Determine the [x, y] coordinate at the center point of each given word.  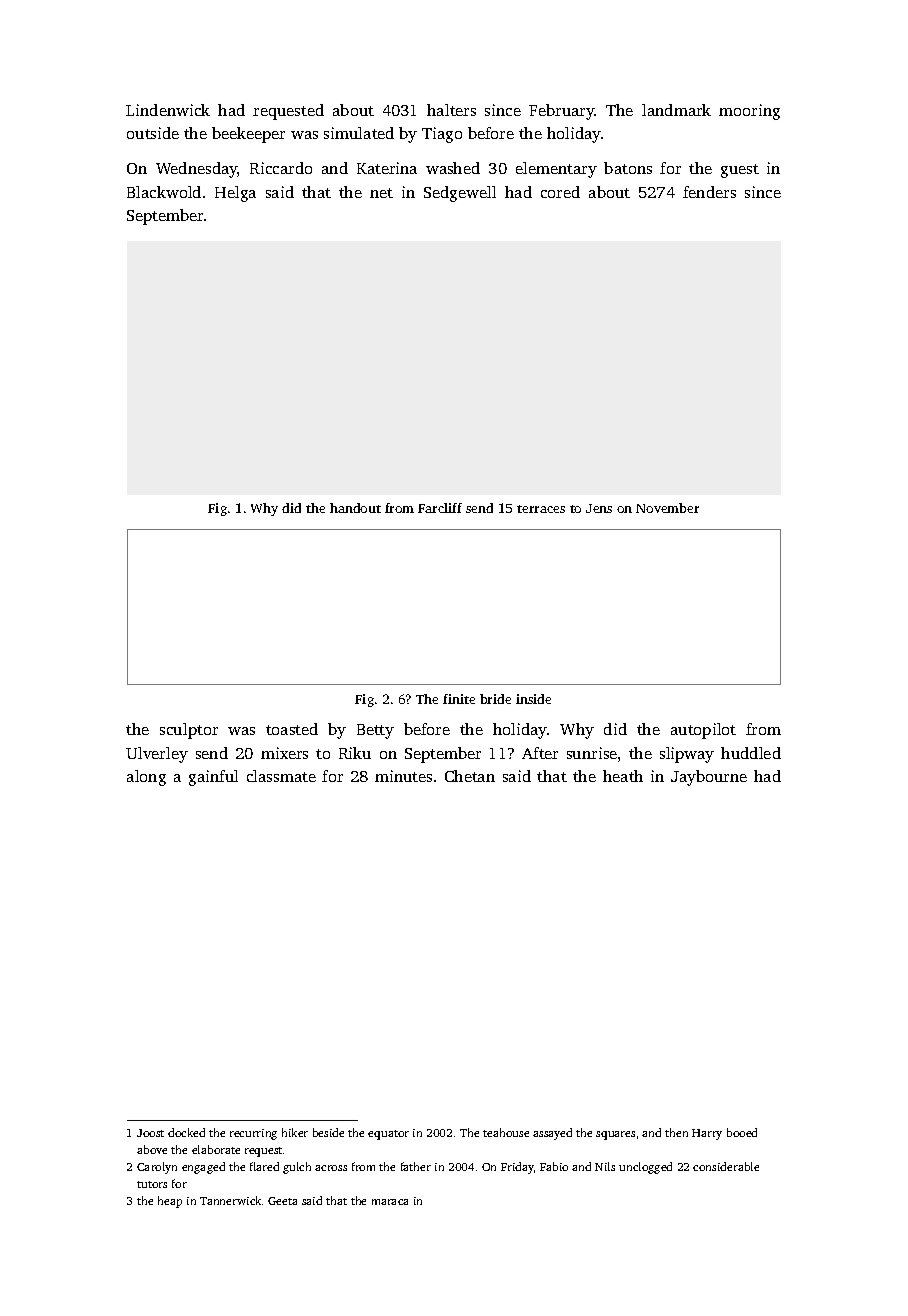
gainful [213, 778]
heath [623, 776]
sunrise [592, 753]
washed [453, 168]
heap [170, 1202]
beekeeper [248, 135]
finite [459, 699]
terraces [541, 509]
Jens [599, 508]
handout [355, 508]
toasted [292, 729]
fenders [709, 192]
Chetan [470, 776]
